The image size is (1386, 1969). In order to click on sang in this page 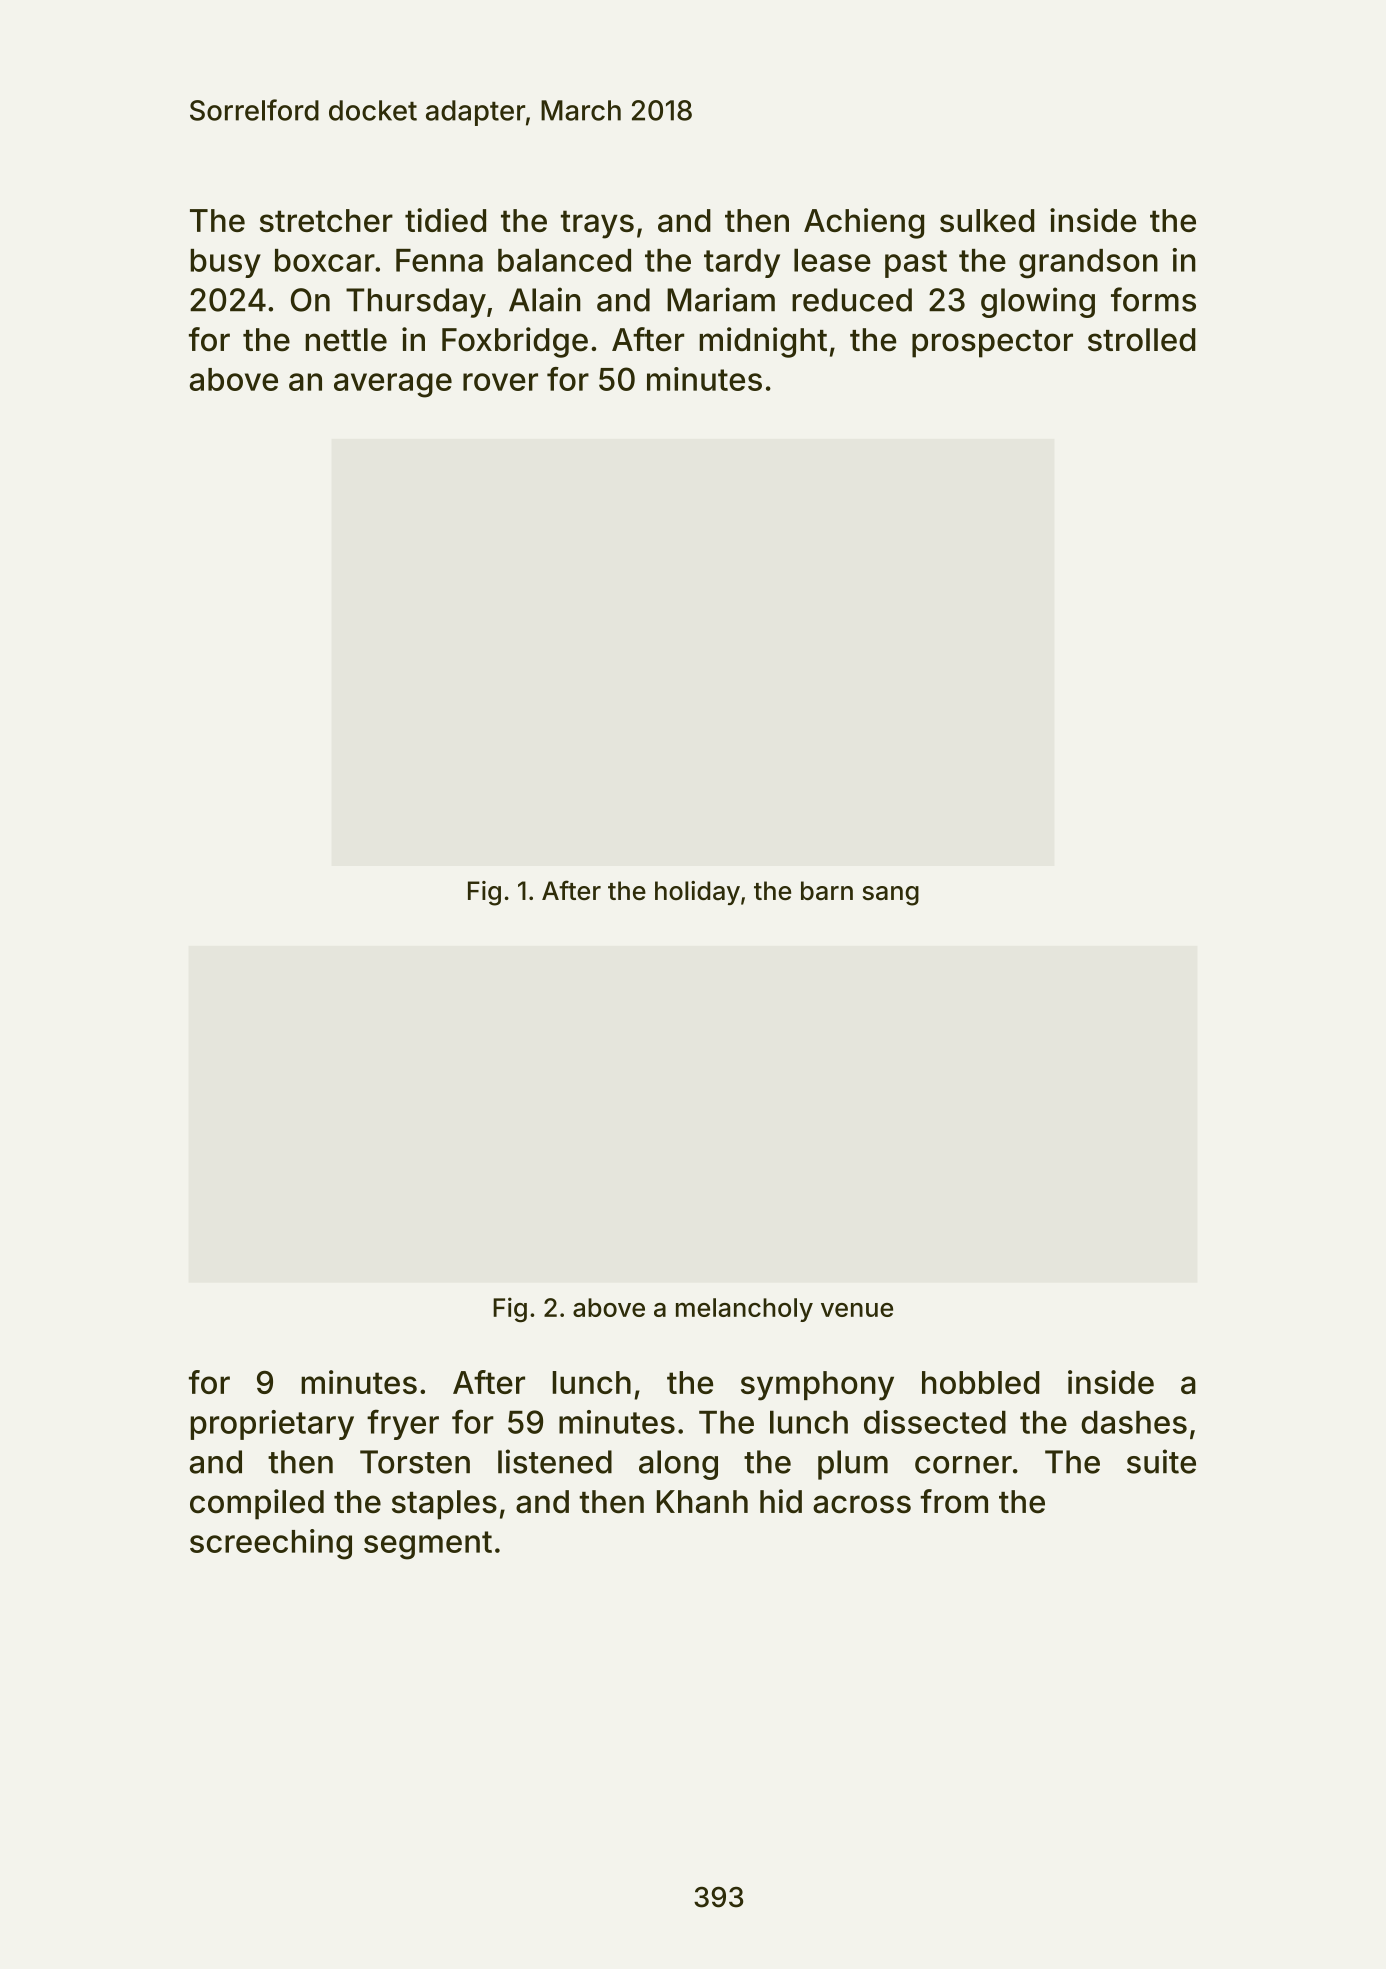, I will do `click(891, 896)`.
